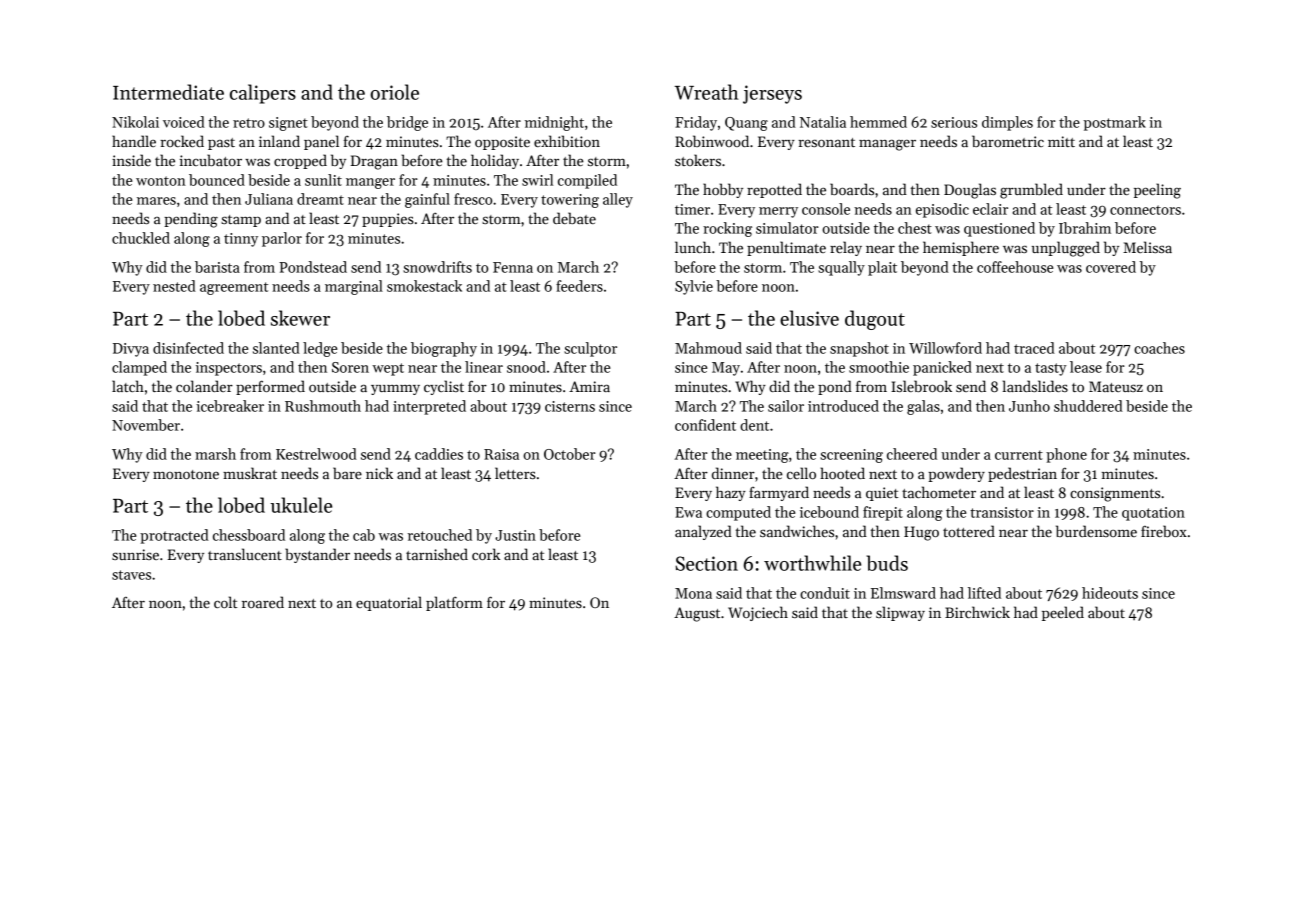 This page has width=1308, height=924. I want to click on icebreaker, so click(230, 406).
